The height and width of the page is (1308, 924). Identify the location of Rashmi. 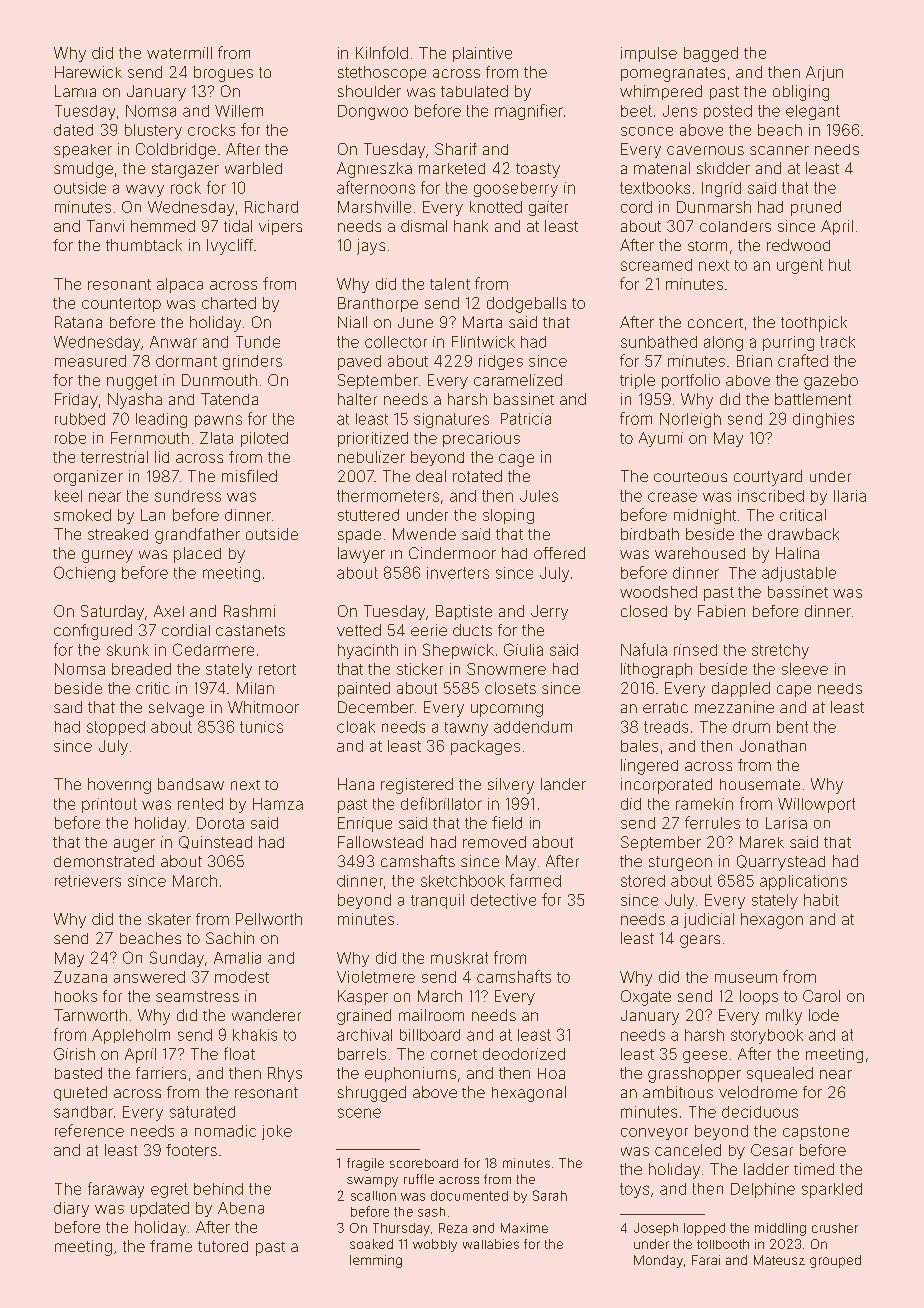
(249, 611).
